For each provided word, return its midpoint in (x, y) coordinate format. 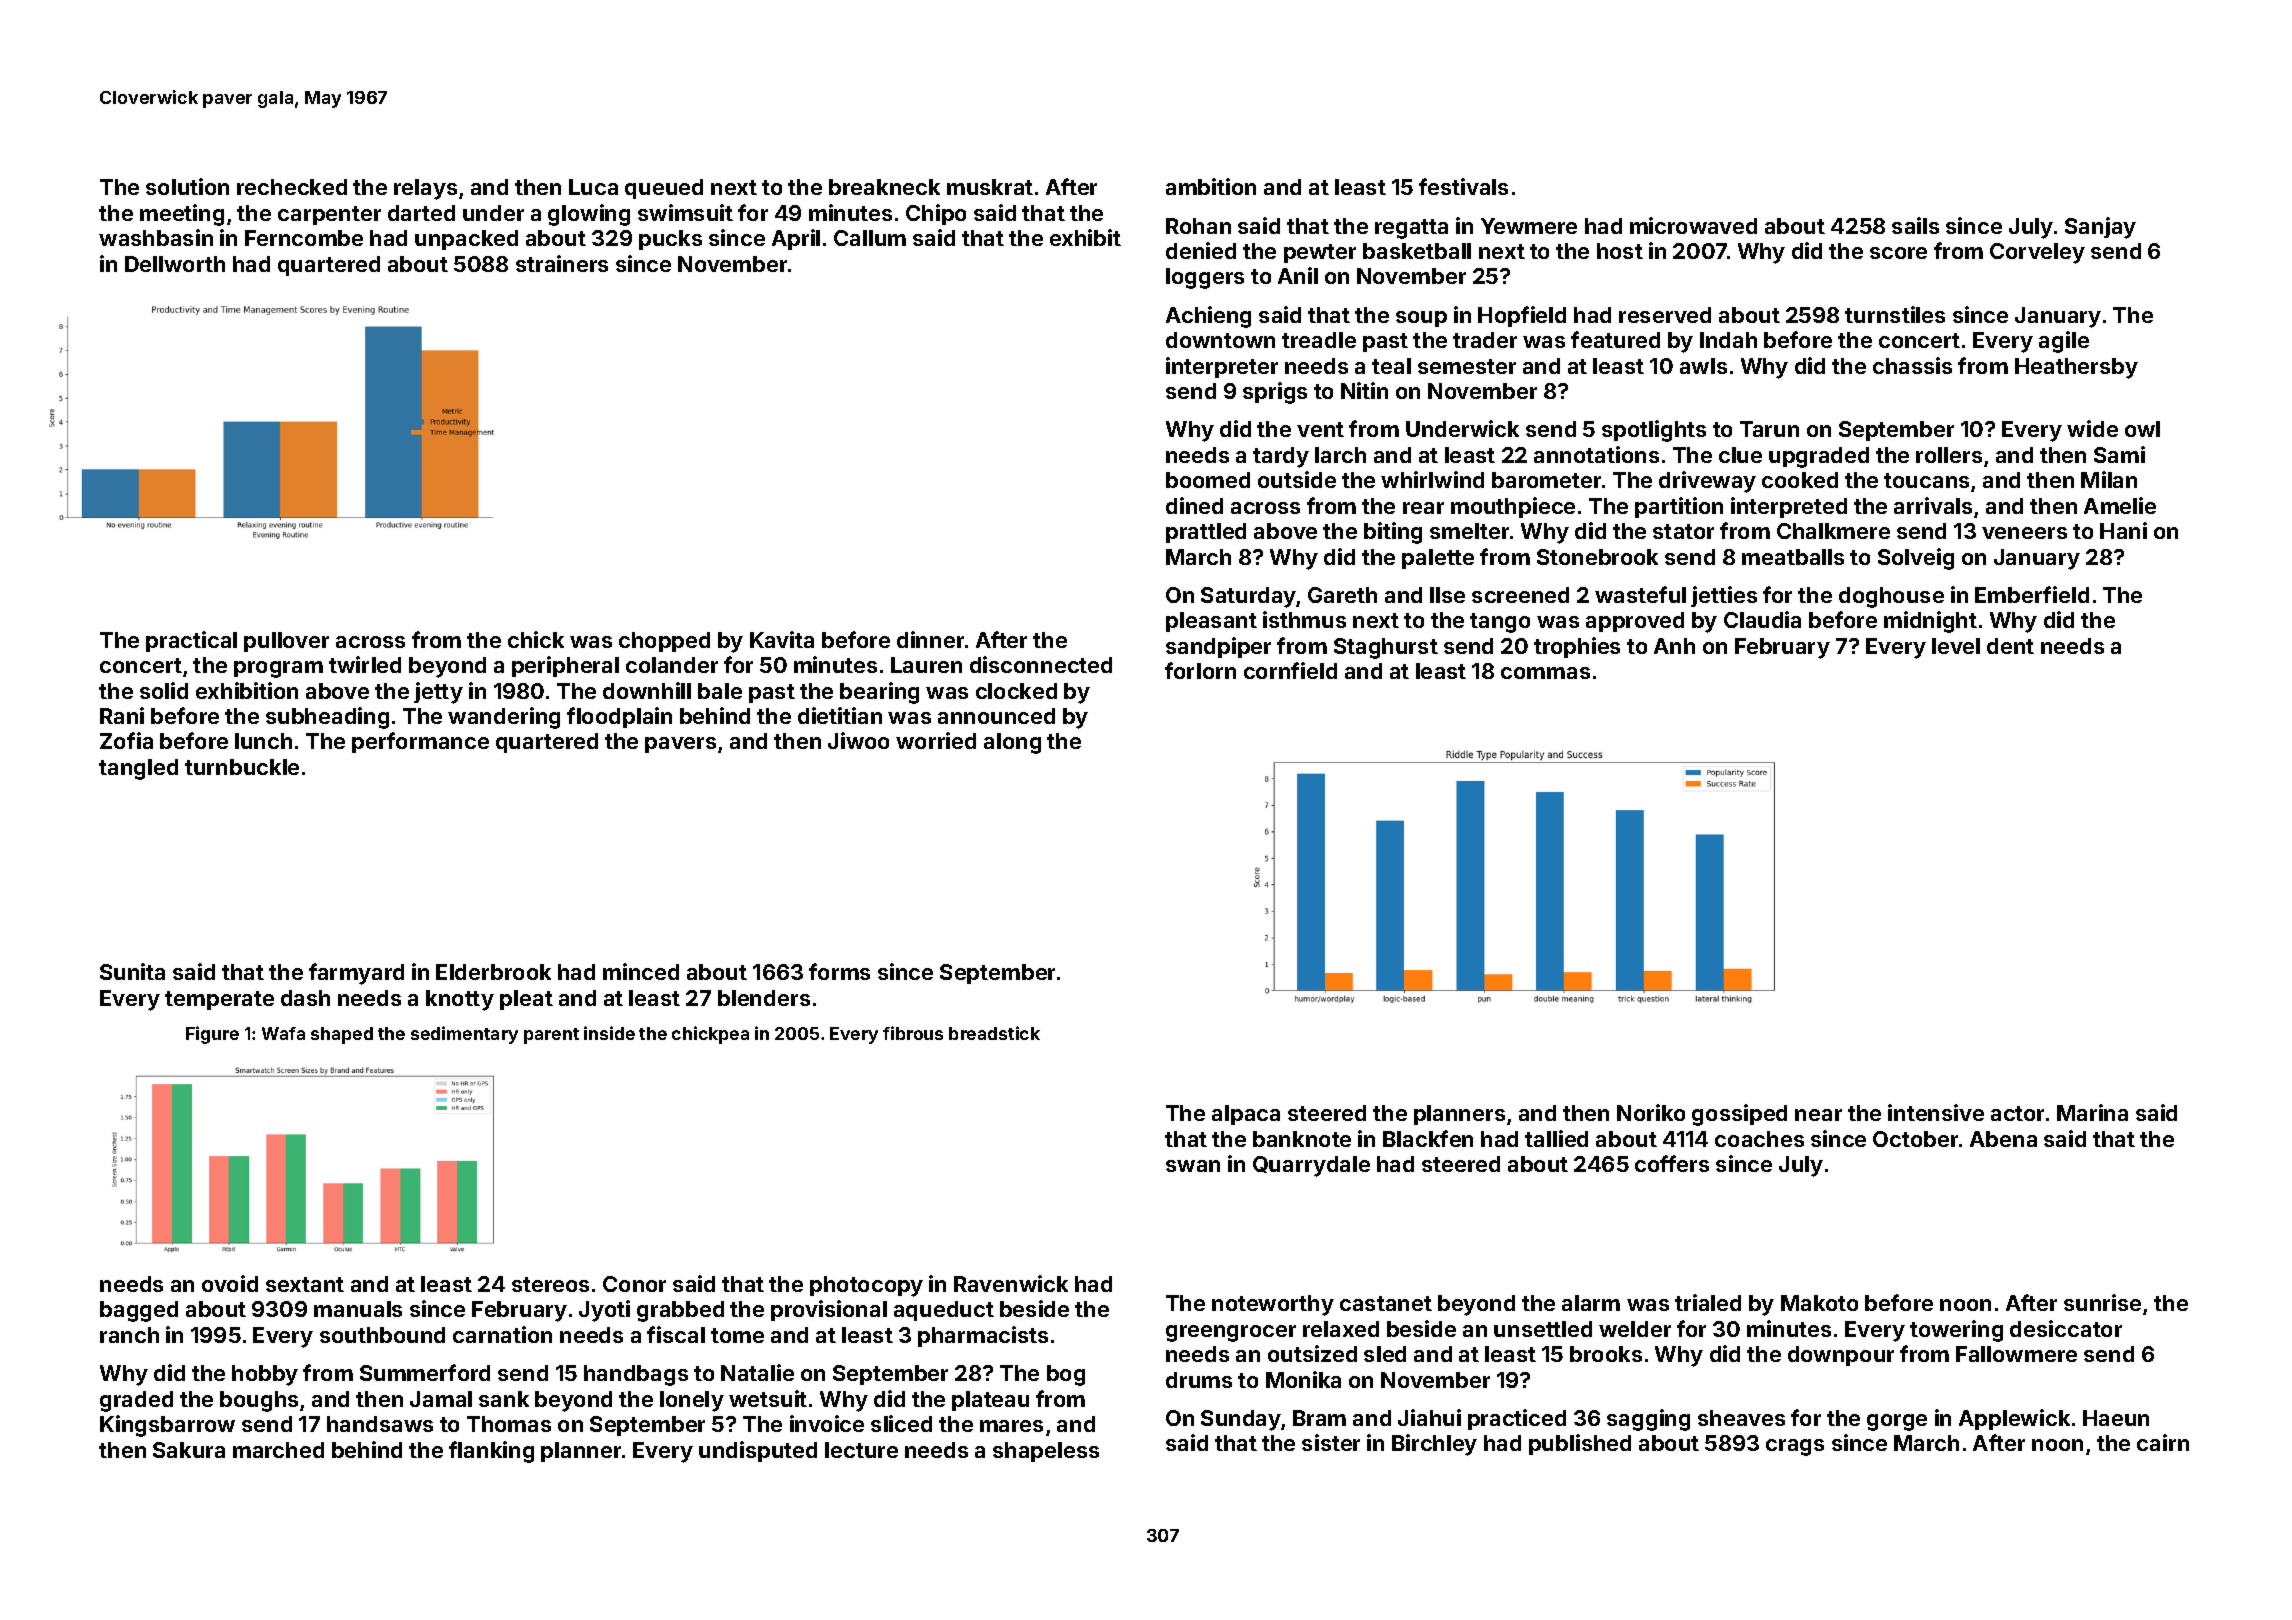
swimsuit (685, 212)
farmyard (356, 974)
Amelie (2120, 505)
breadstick (994, 1033)
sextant (305, 1284)
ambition (1211, 186)
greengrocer (1231, 1333)
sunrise (2102, 1302)
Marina (2092, 1112)
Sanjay (2100, 228)
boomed (1208, 480)
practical (191, 641)
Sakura (189, 1450)
